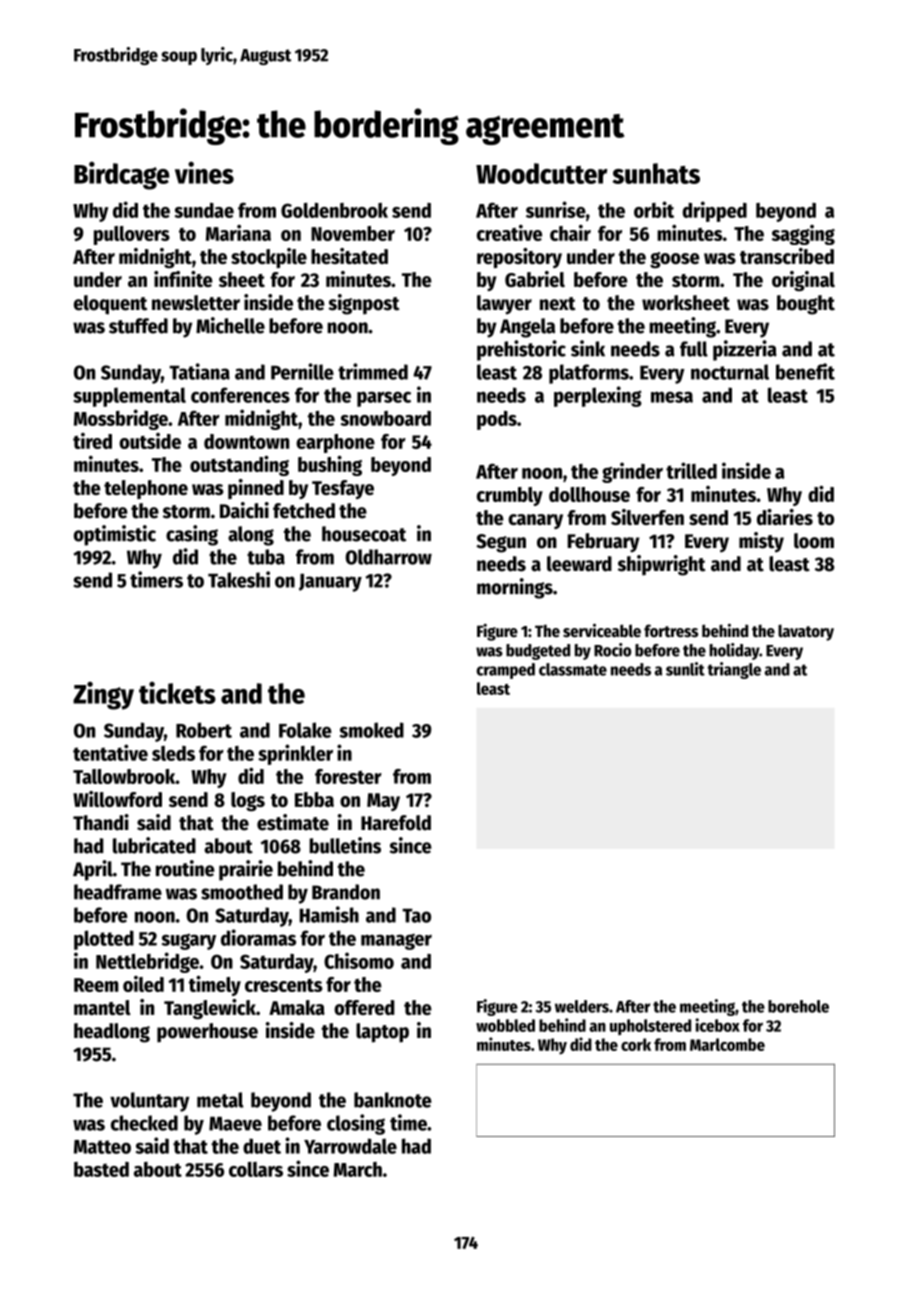  What do you see at coordinates (556, 209) in the screenshot?
I see `sunrise` at bounding box center [556, 209].
